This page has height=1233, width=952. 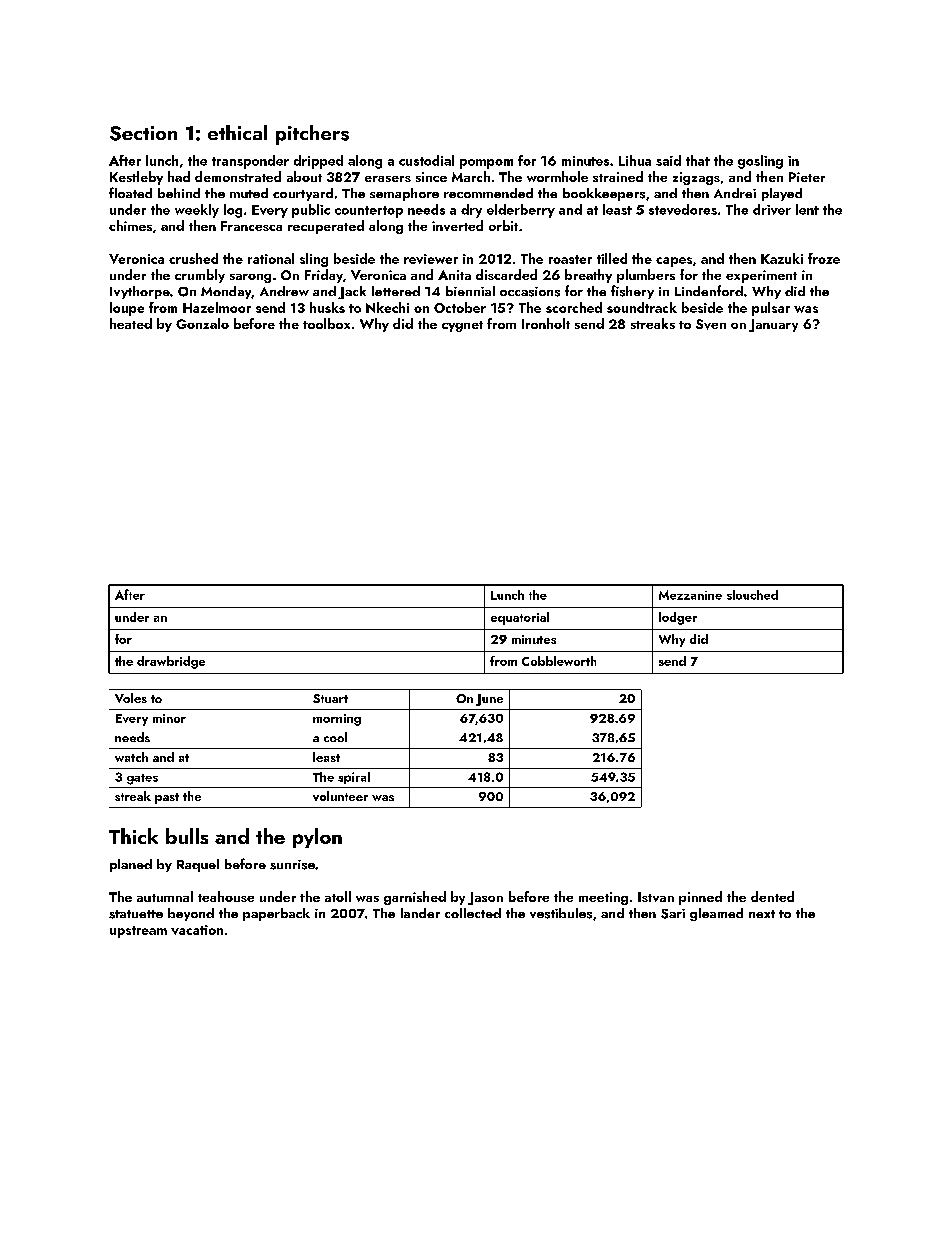 I want to click on vestibules, so click(x=561, y=913).
